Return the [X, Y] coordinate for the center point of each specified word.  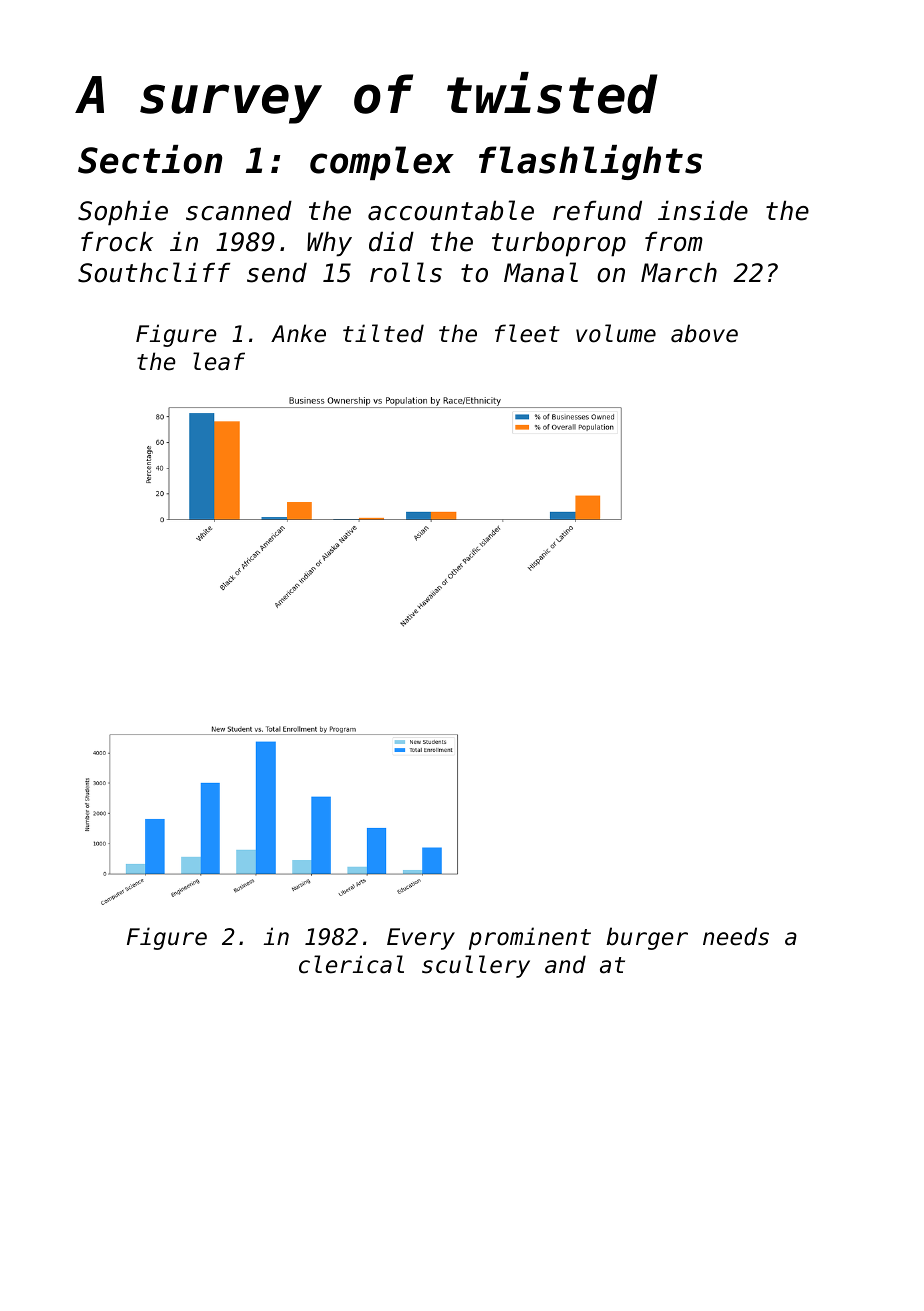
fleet [527, 333]
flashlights [590, 162]
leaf [219, 361]
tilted [383, 333]
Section [150, 159]
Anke [298, 333]
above [704, 333]
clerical [351, 964]
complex [382, 163]
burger [647, 938]
